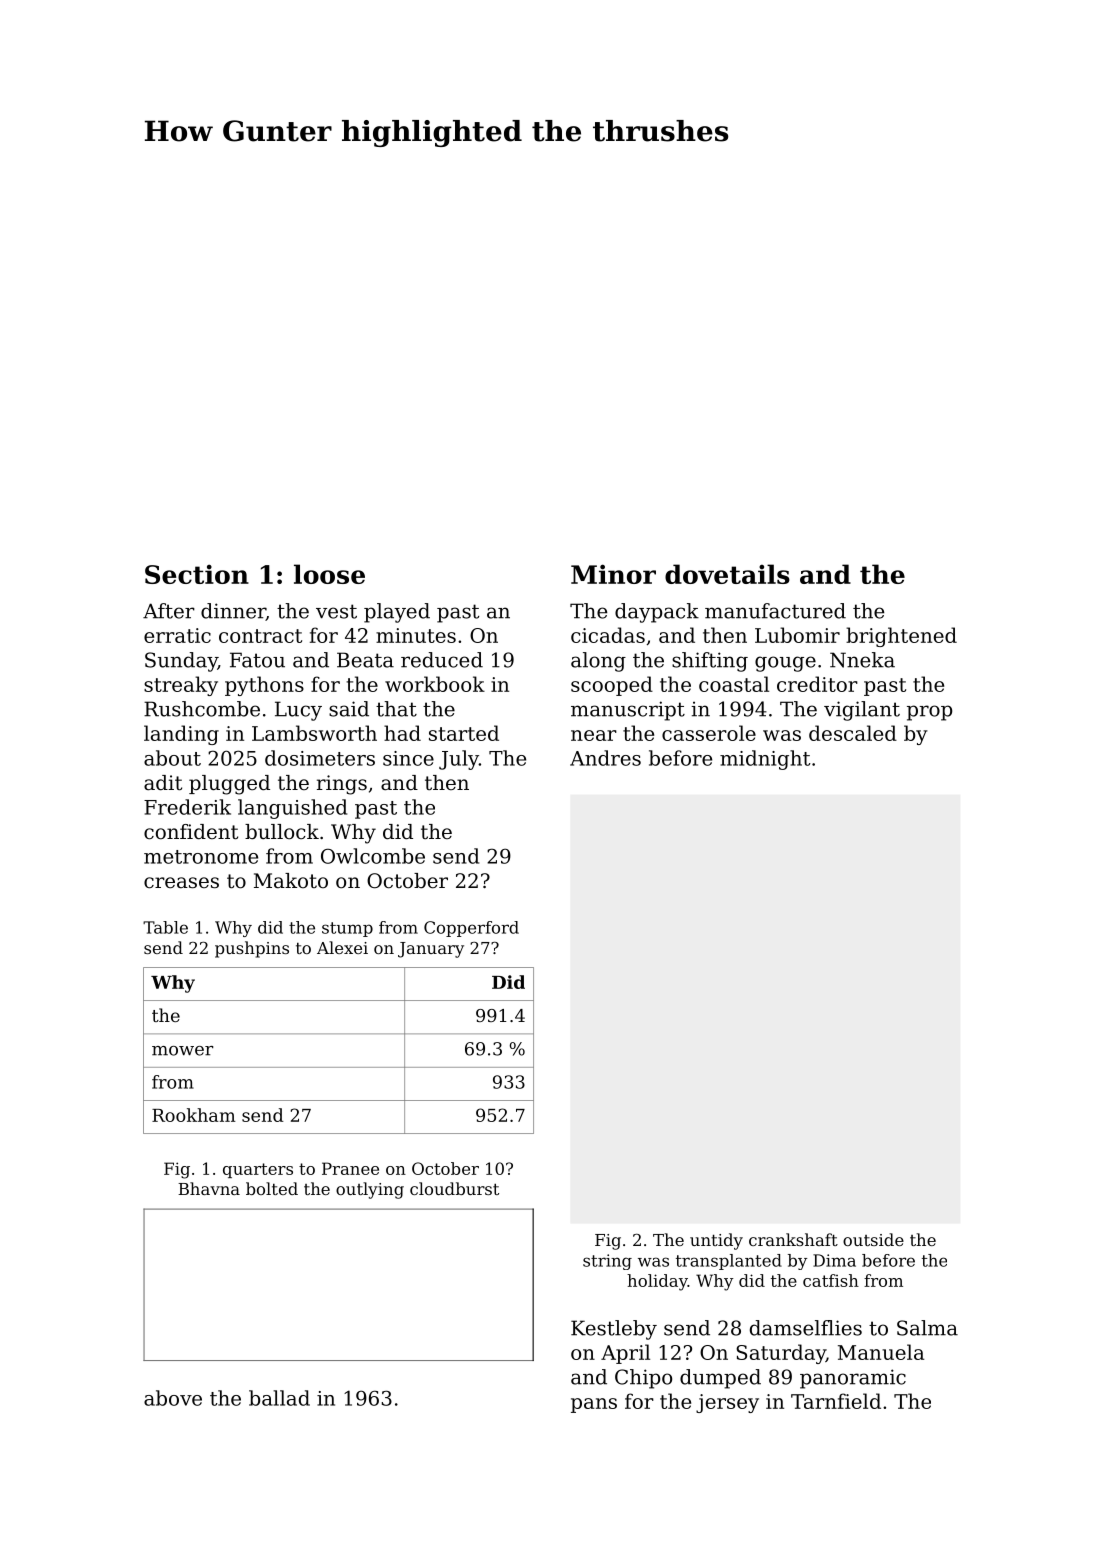 The width and height of the image is (1104, 1561). What do you see at coordinates (454, 1188) in the image?
I see `cloudburst` at bounding box center [454, 1188].
